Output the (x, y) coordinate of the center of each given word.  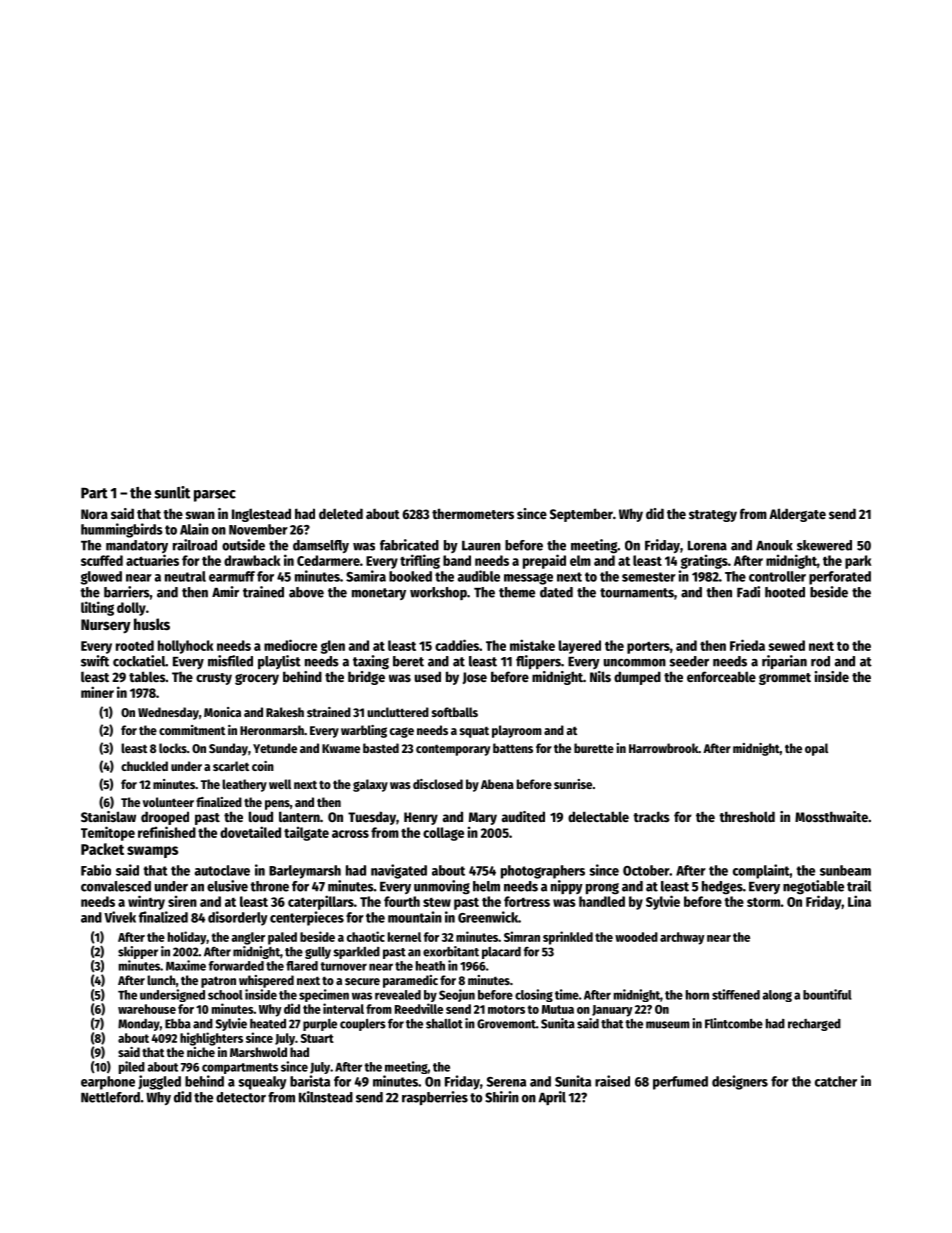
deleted (341, 513)
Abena (497, 784)
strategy (713, 516)
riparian (784, 662)
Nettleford (110, 1097)
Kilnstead (326, 1097)
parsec (215, 496)
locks (173, 748)
